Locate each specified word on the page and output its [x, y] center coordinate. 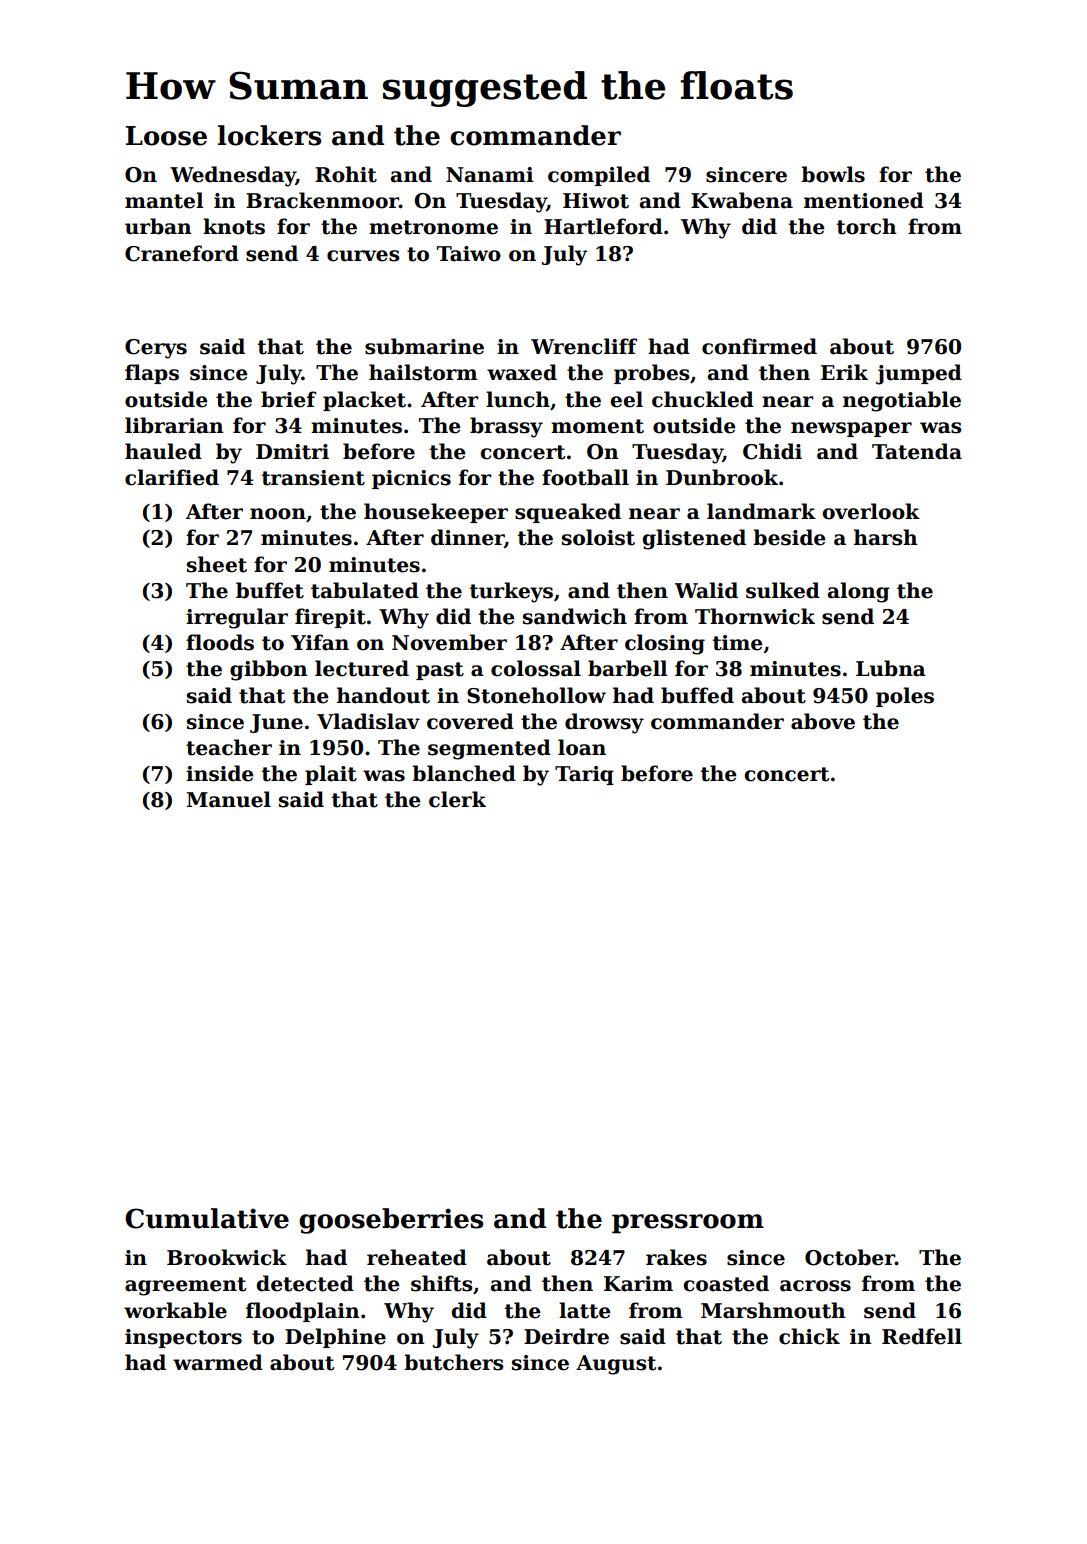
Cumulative [207, 1218]
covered [470, 721]
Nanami [489, 175]
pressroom [688, 1224]
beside [789, 537]
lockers [269, 135]
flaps [152, 374]
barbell [627, 668]
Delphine [335, 1338]
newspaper [851, 429]
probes [651, 374]
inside [220, 773]
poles [905, 697]
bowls [833, 174]
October [850, 1257]
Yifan [320, 642]
